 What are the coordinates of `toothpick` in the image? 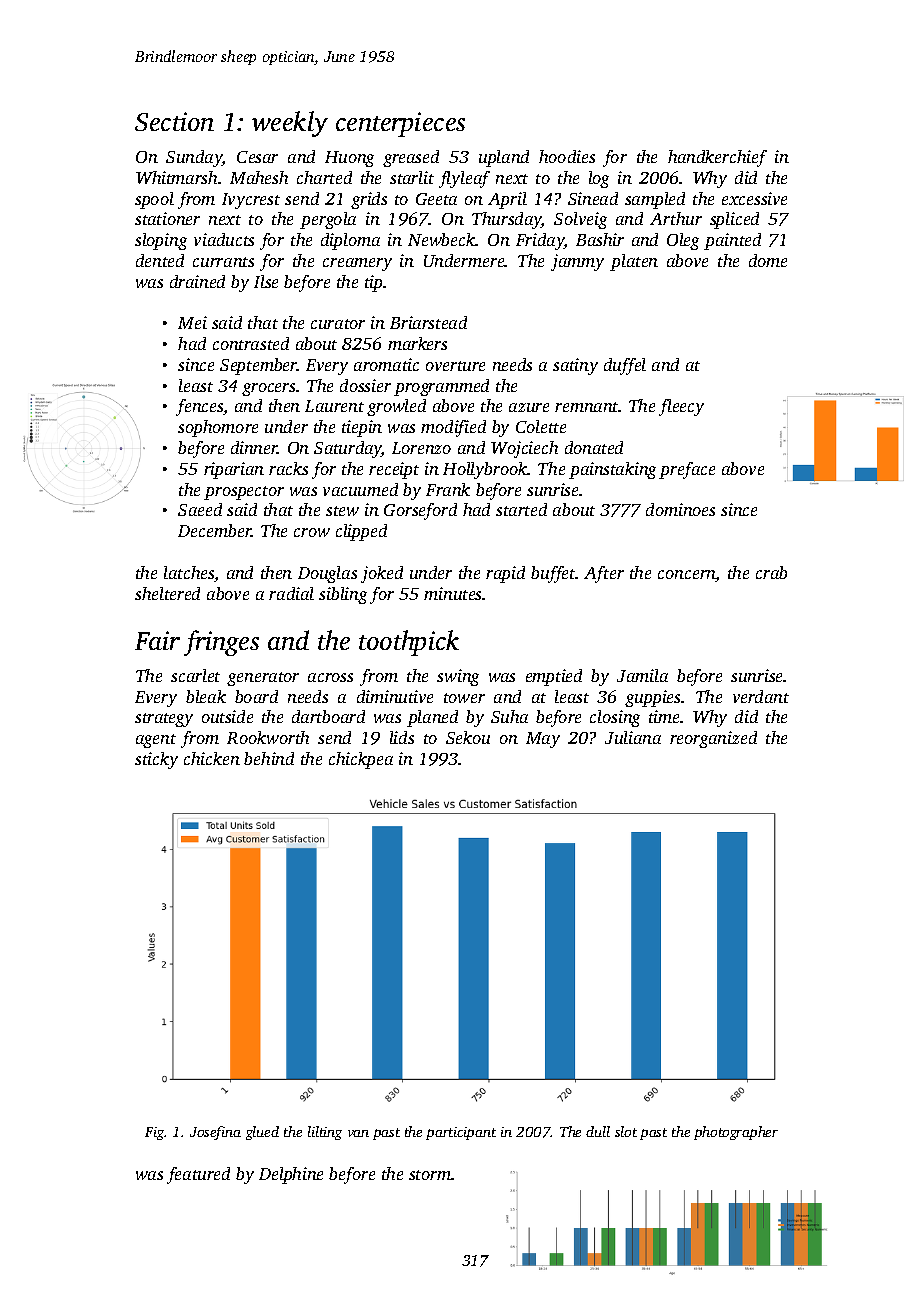 It's located at (409, 643).
